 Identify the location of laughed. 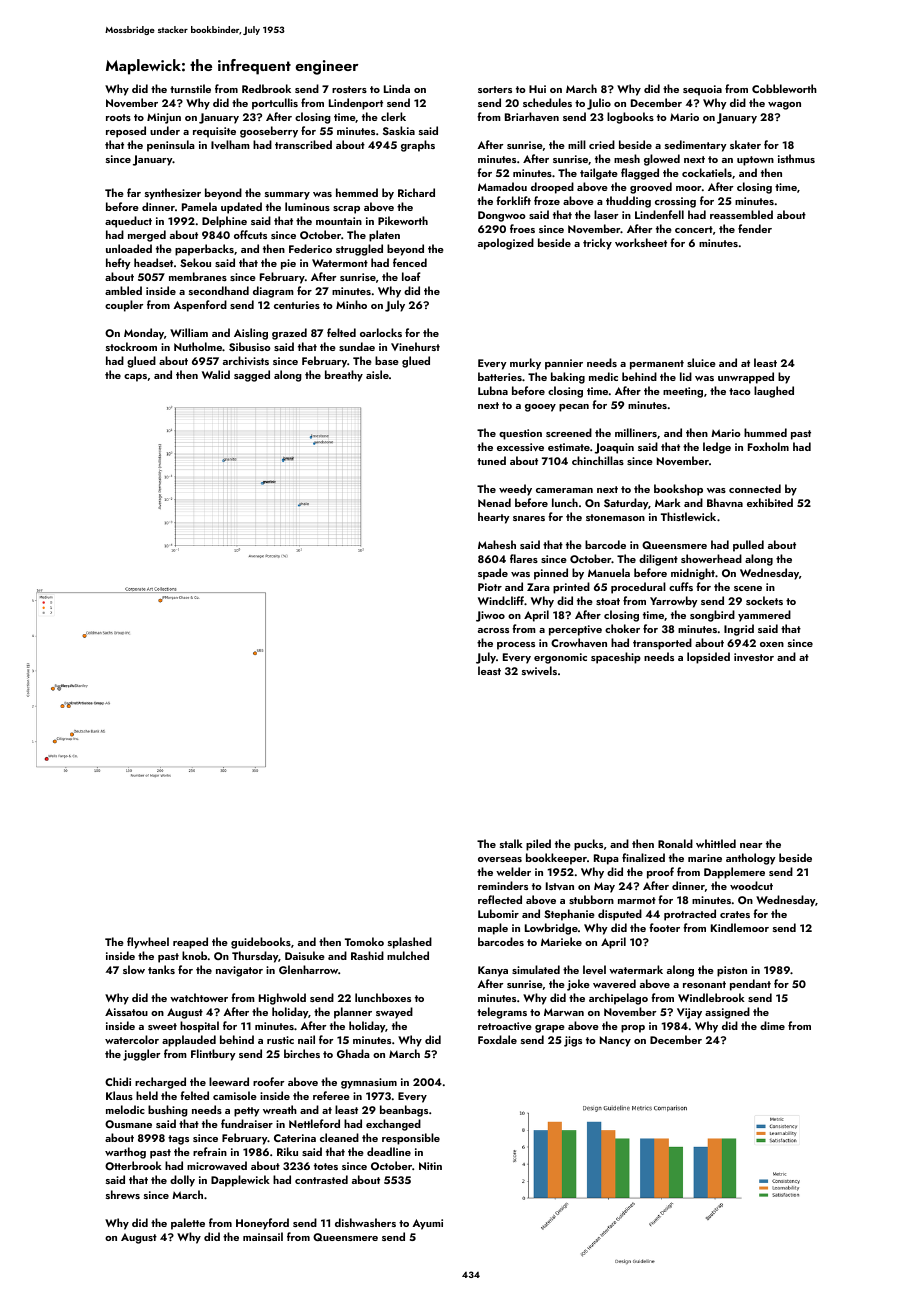
(774, 392).
